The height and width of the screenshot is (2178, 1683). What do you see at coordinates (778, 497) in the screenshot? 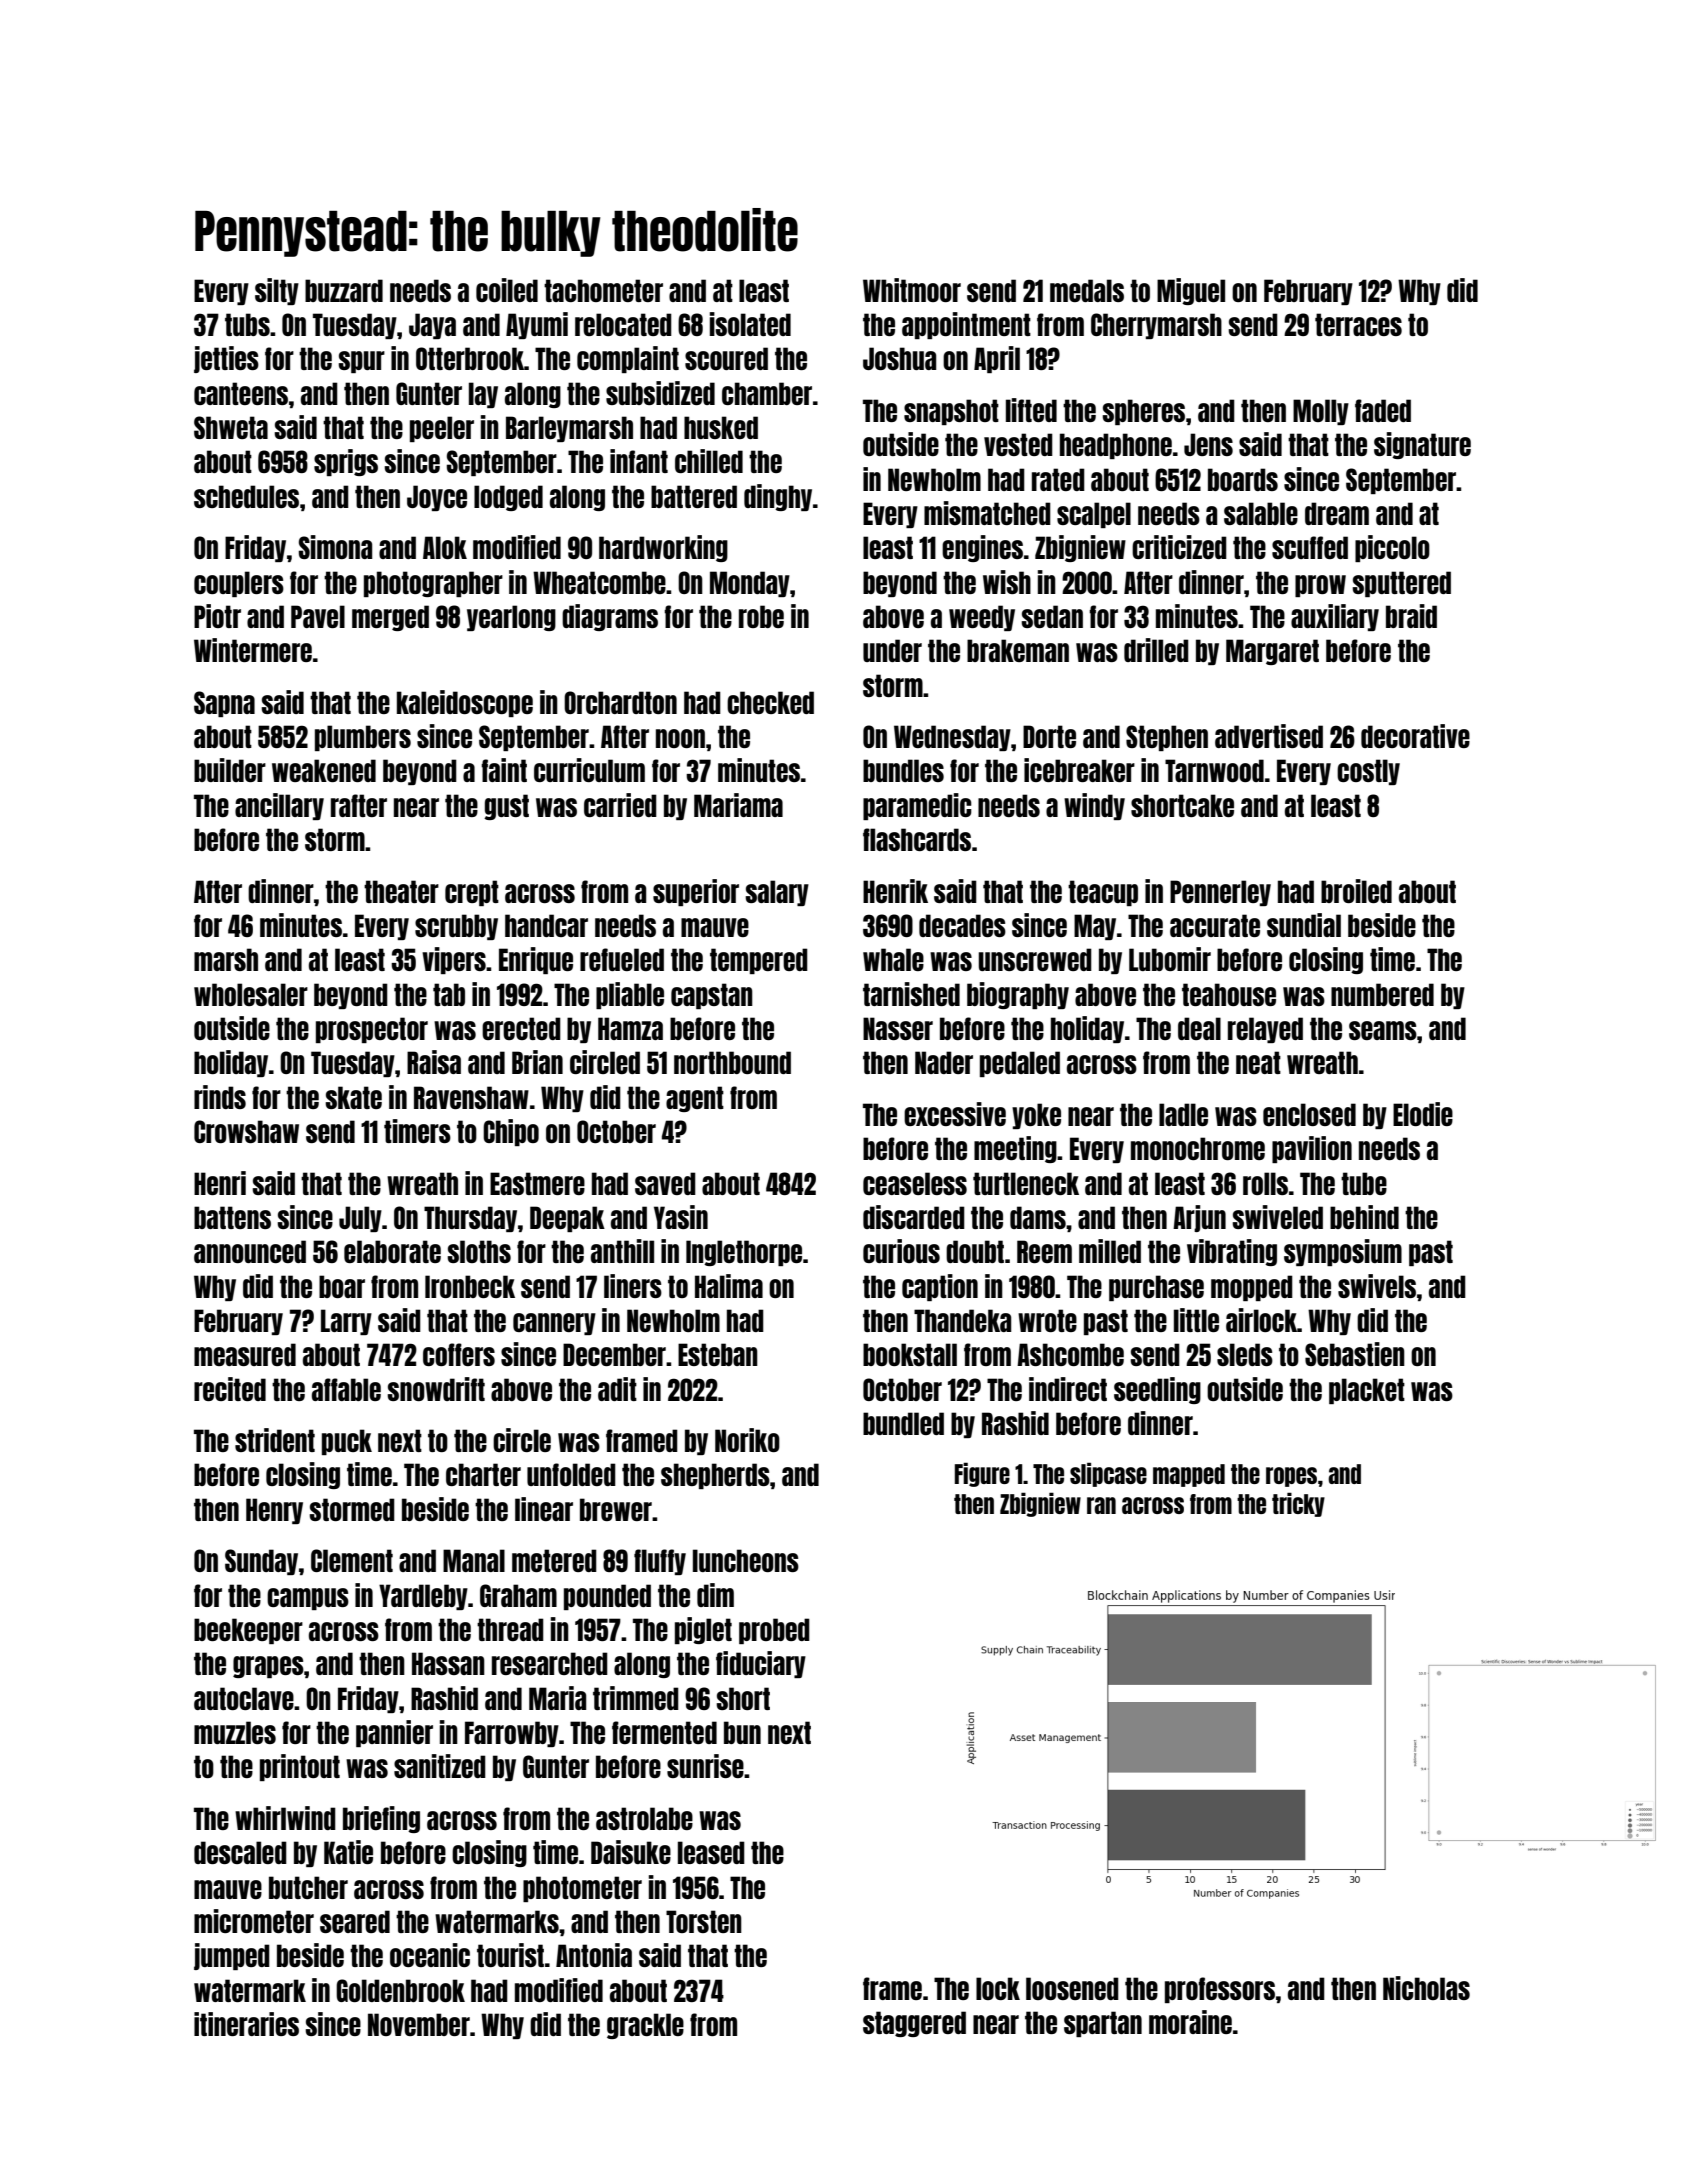
I see `dinghy` at bounding box center [778, 497].
